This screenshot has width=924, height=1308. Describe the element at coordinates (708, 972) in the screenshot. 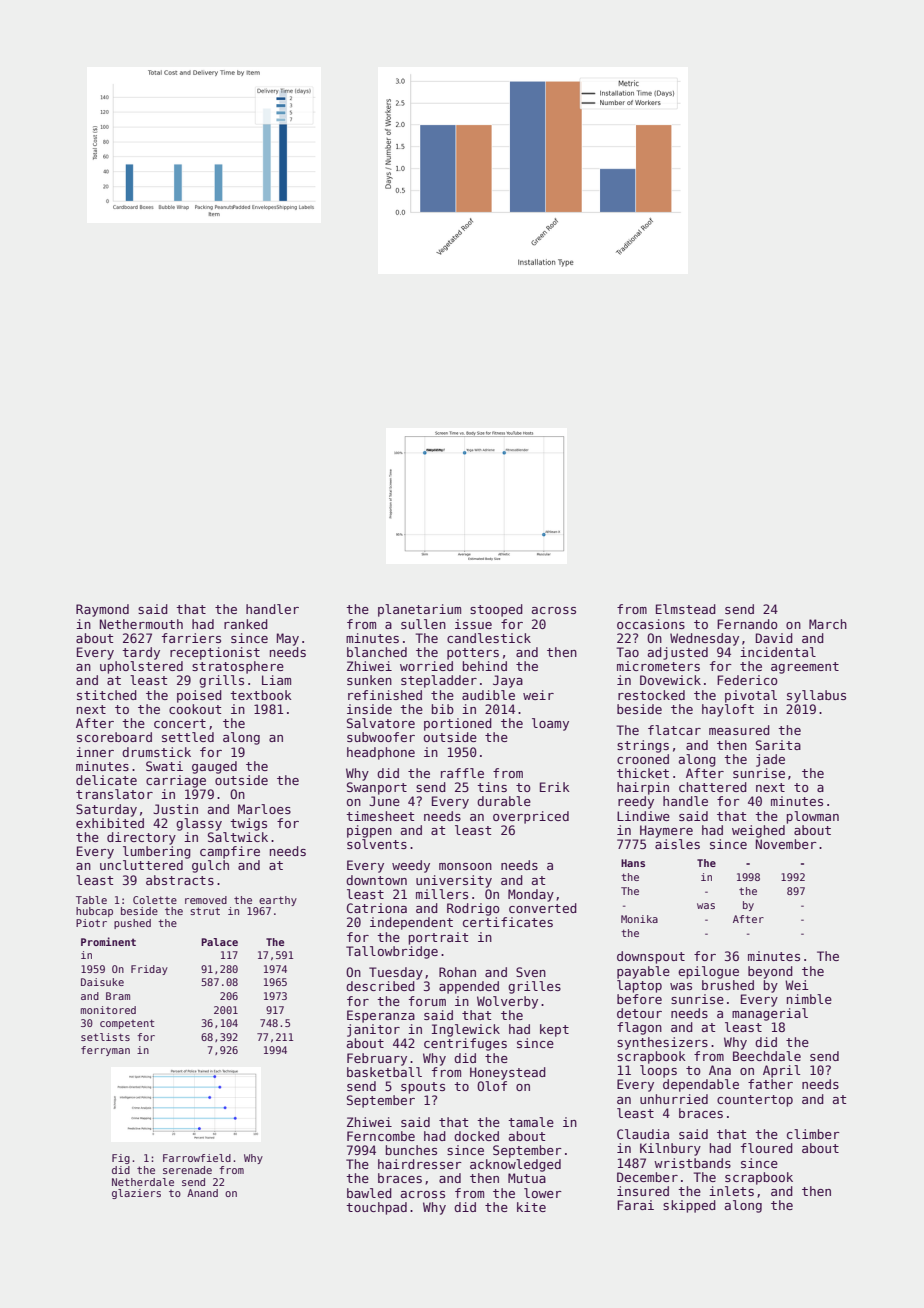

I see `epilogue` at that location.
